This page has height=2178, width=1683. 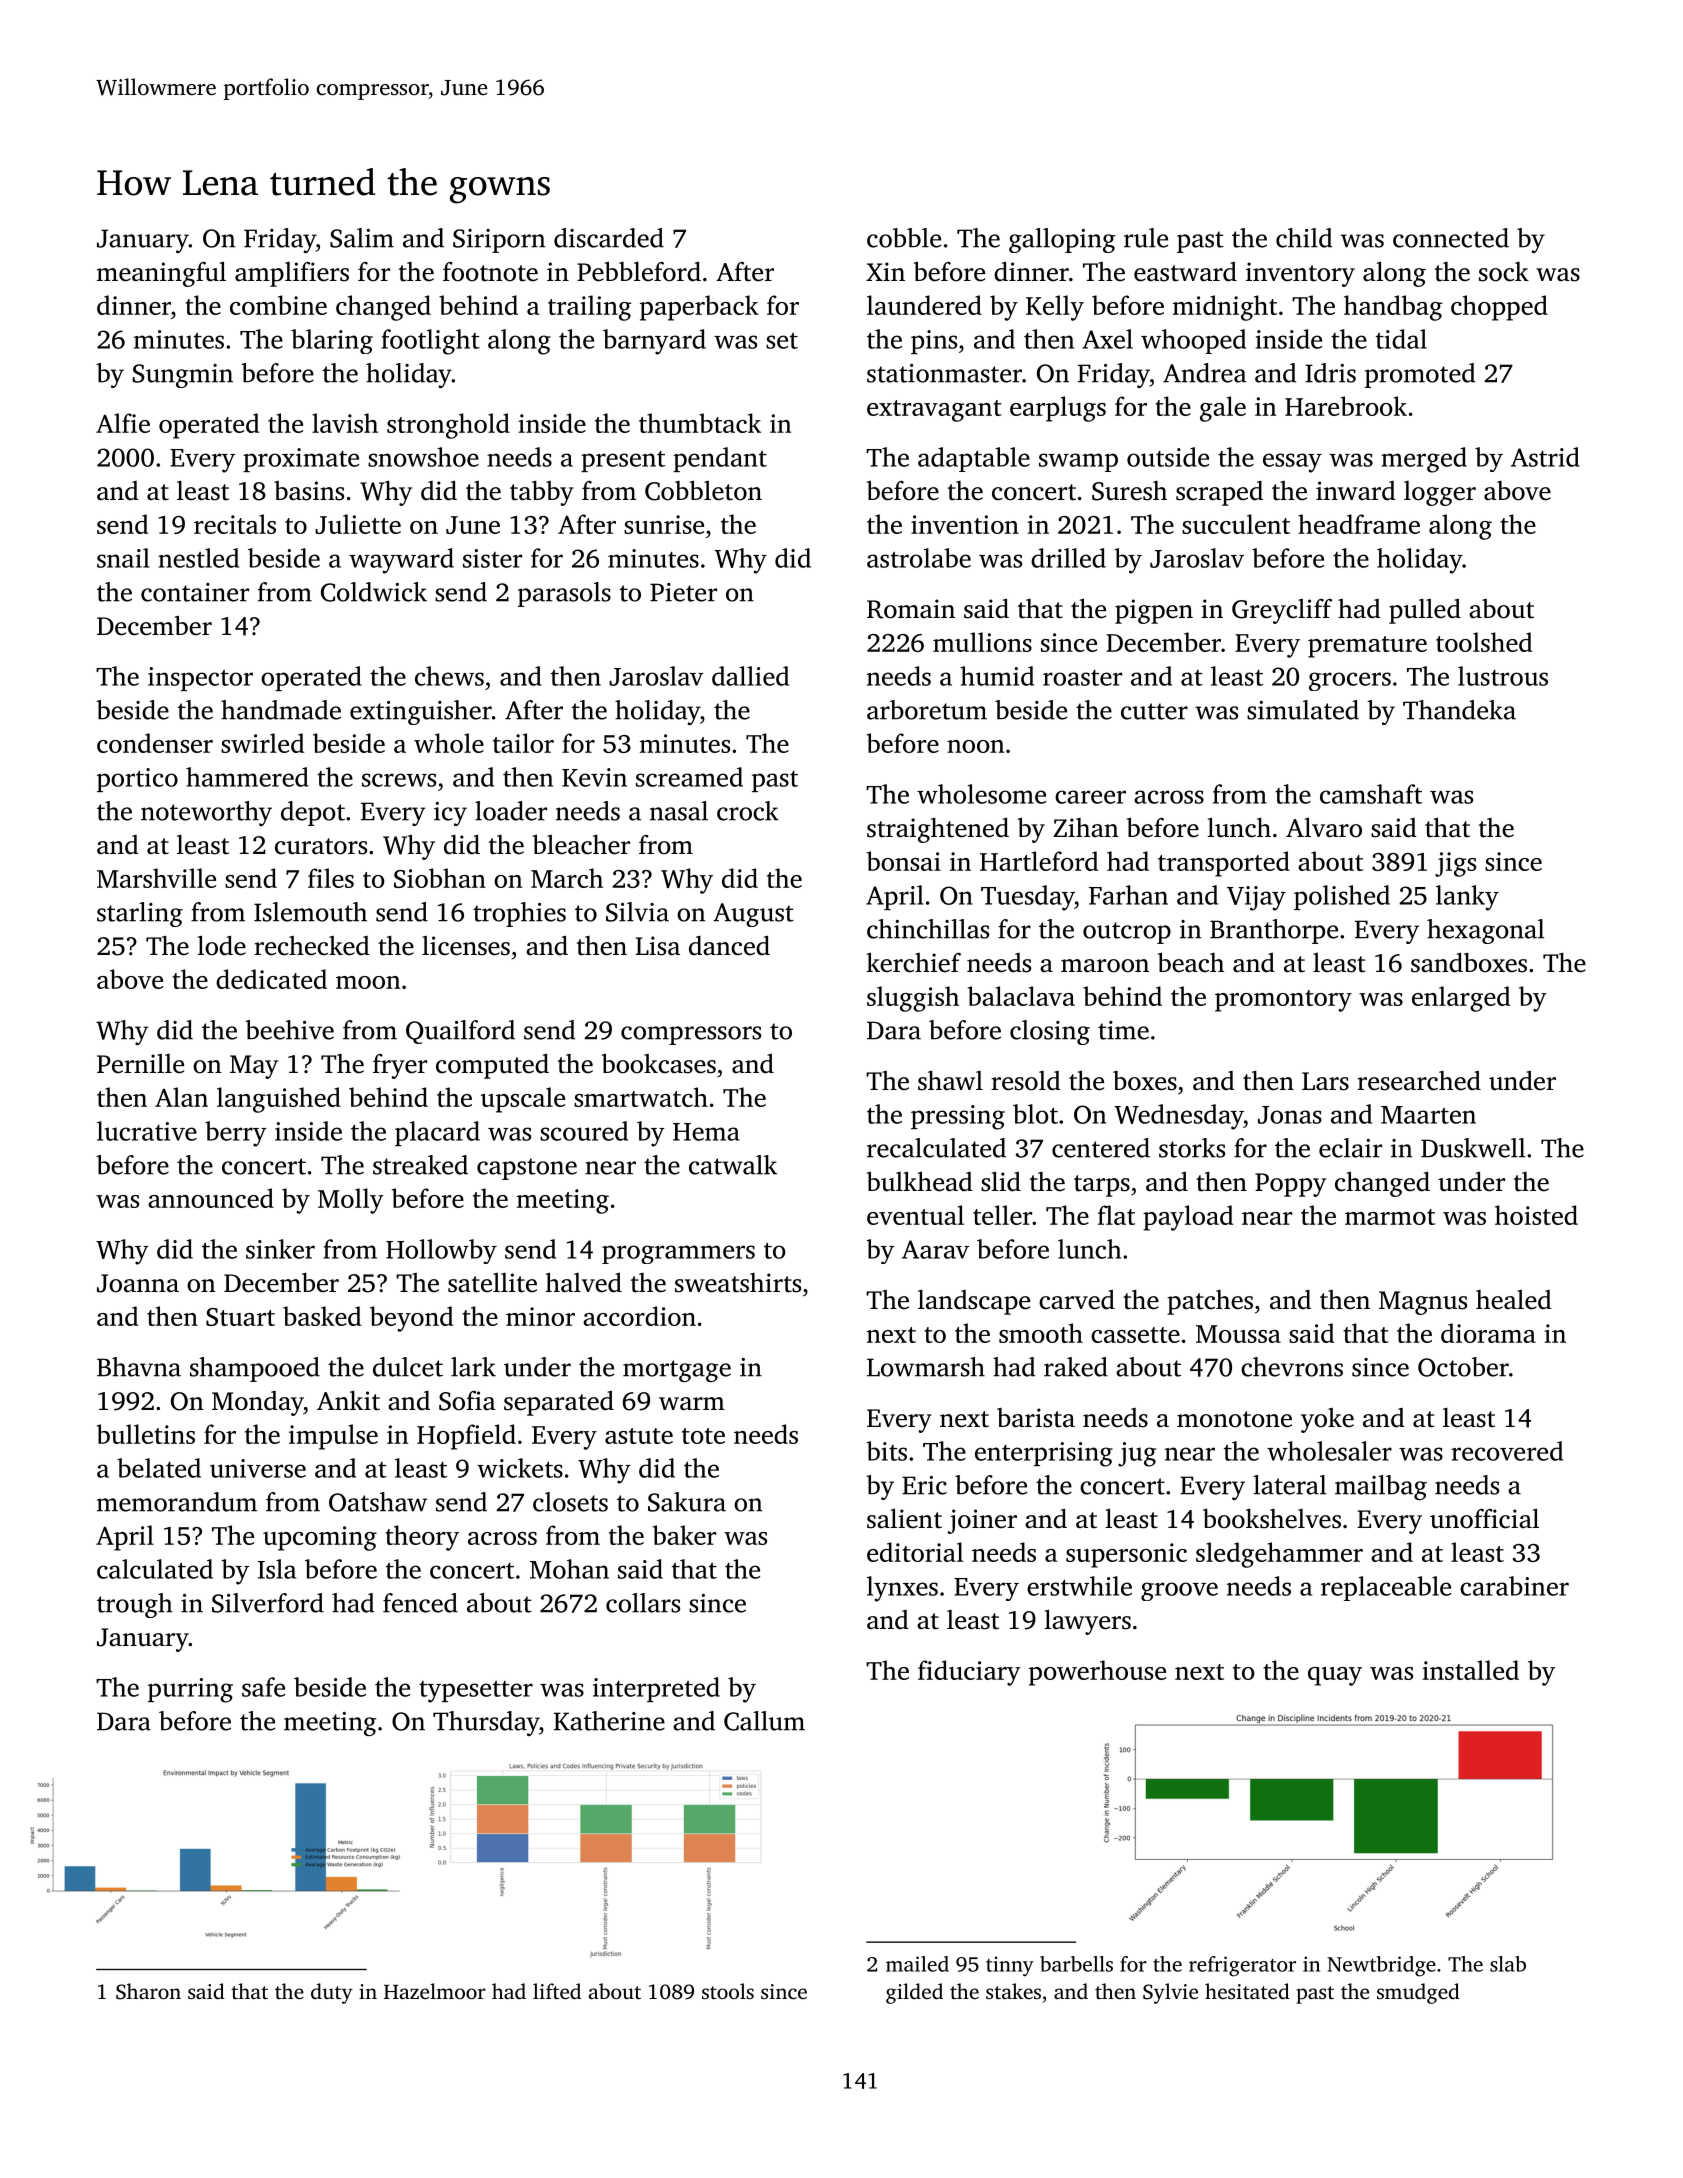 What do you see at coordinates (137, 780) in the page?
I see `portico` at bounding box center [137, 780].
